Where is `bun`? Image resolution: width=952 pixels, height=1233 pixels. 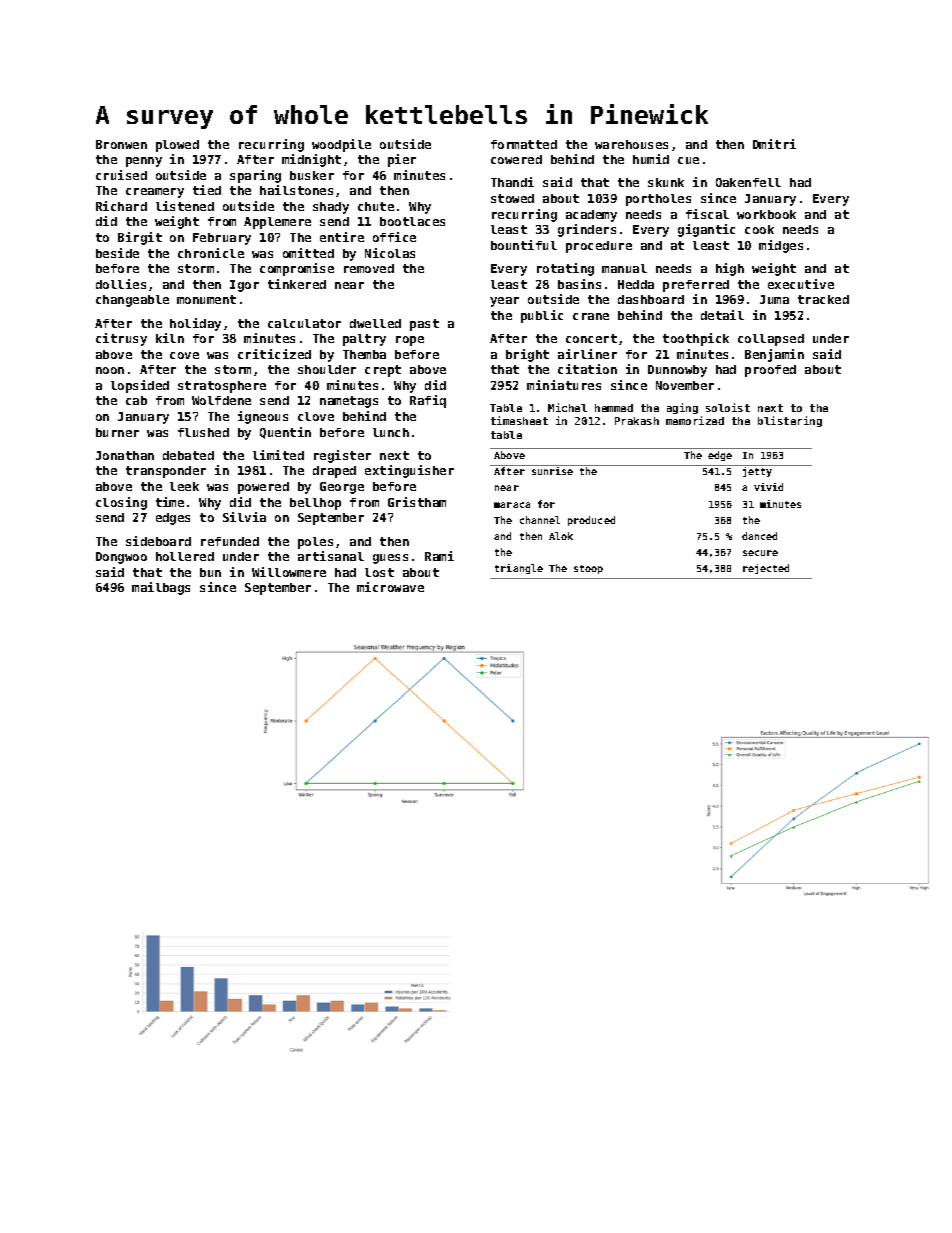 bun is located at coordinates (210, 572).
